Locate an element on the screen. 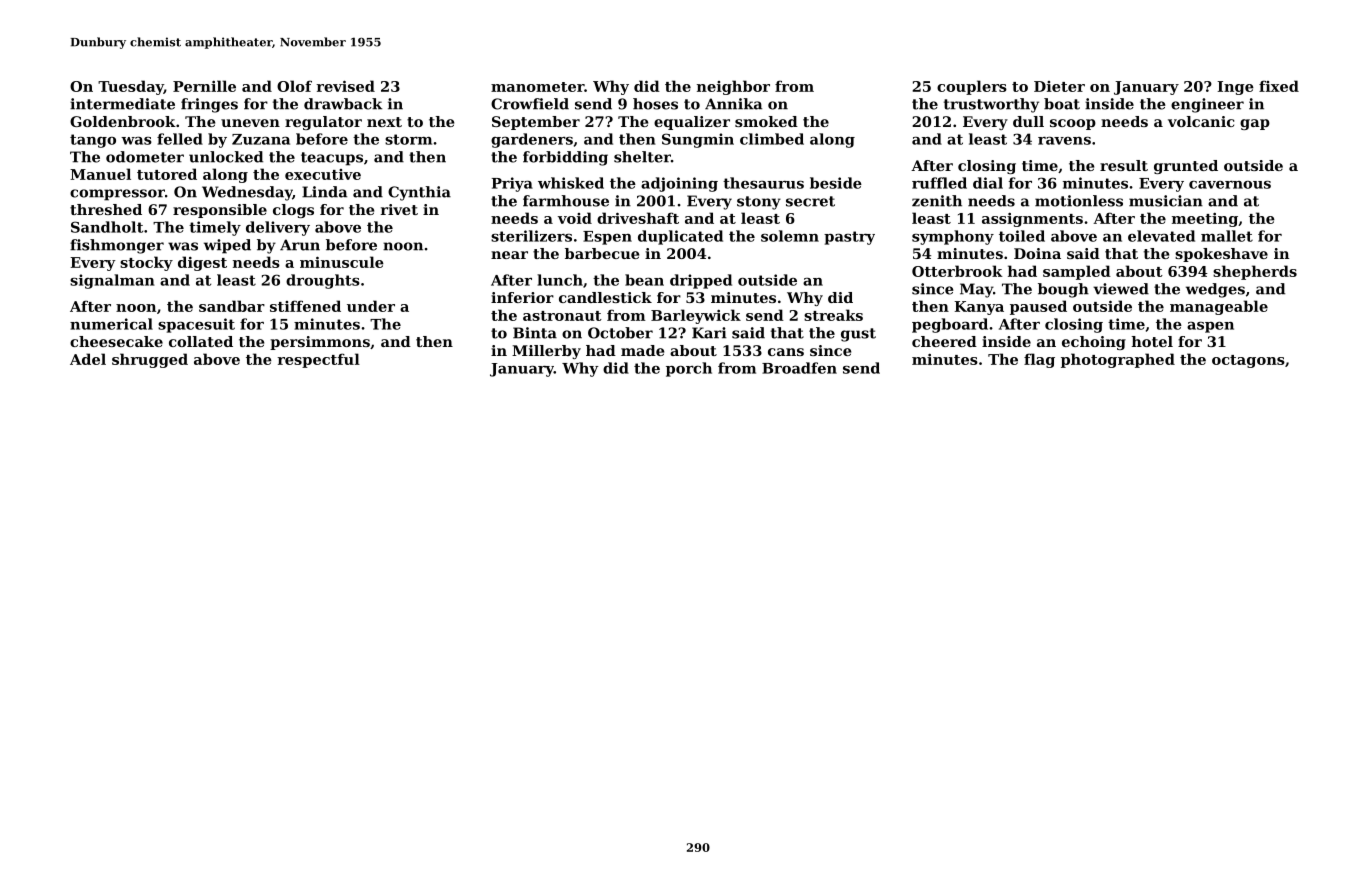 Image resolution: width=1372 pixels, height=887 pixels. shrugged is located at coordinates (150, 360).
